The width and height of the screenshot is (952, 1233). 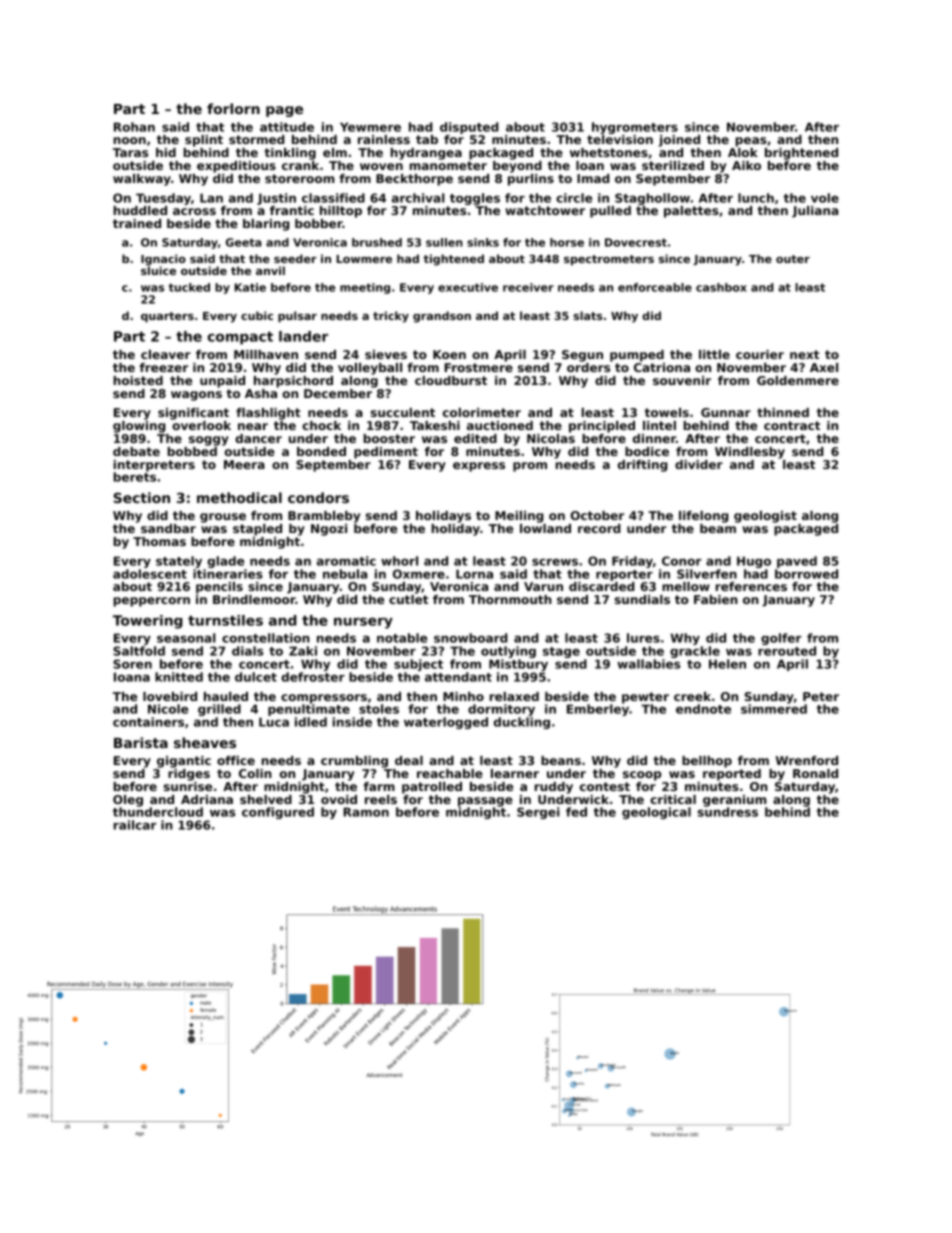 I want to click on Sergei, so click(x=538, y=813).
